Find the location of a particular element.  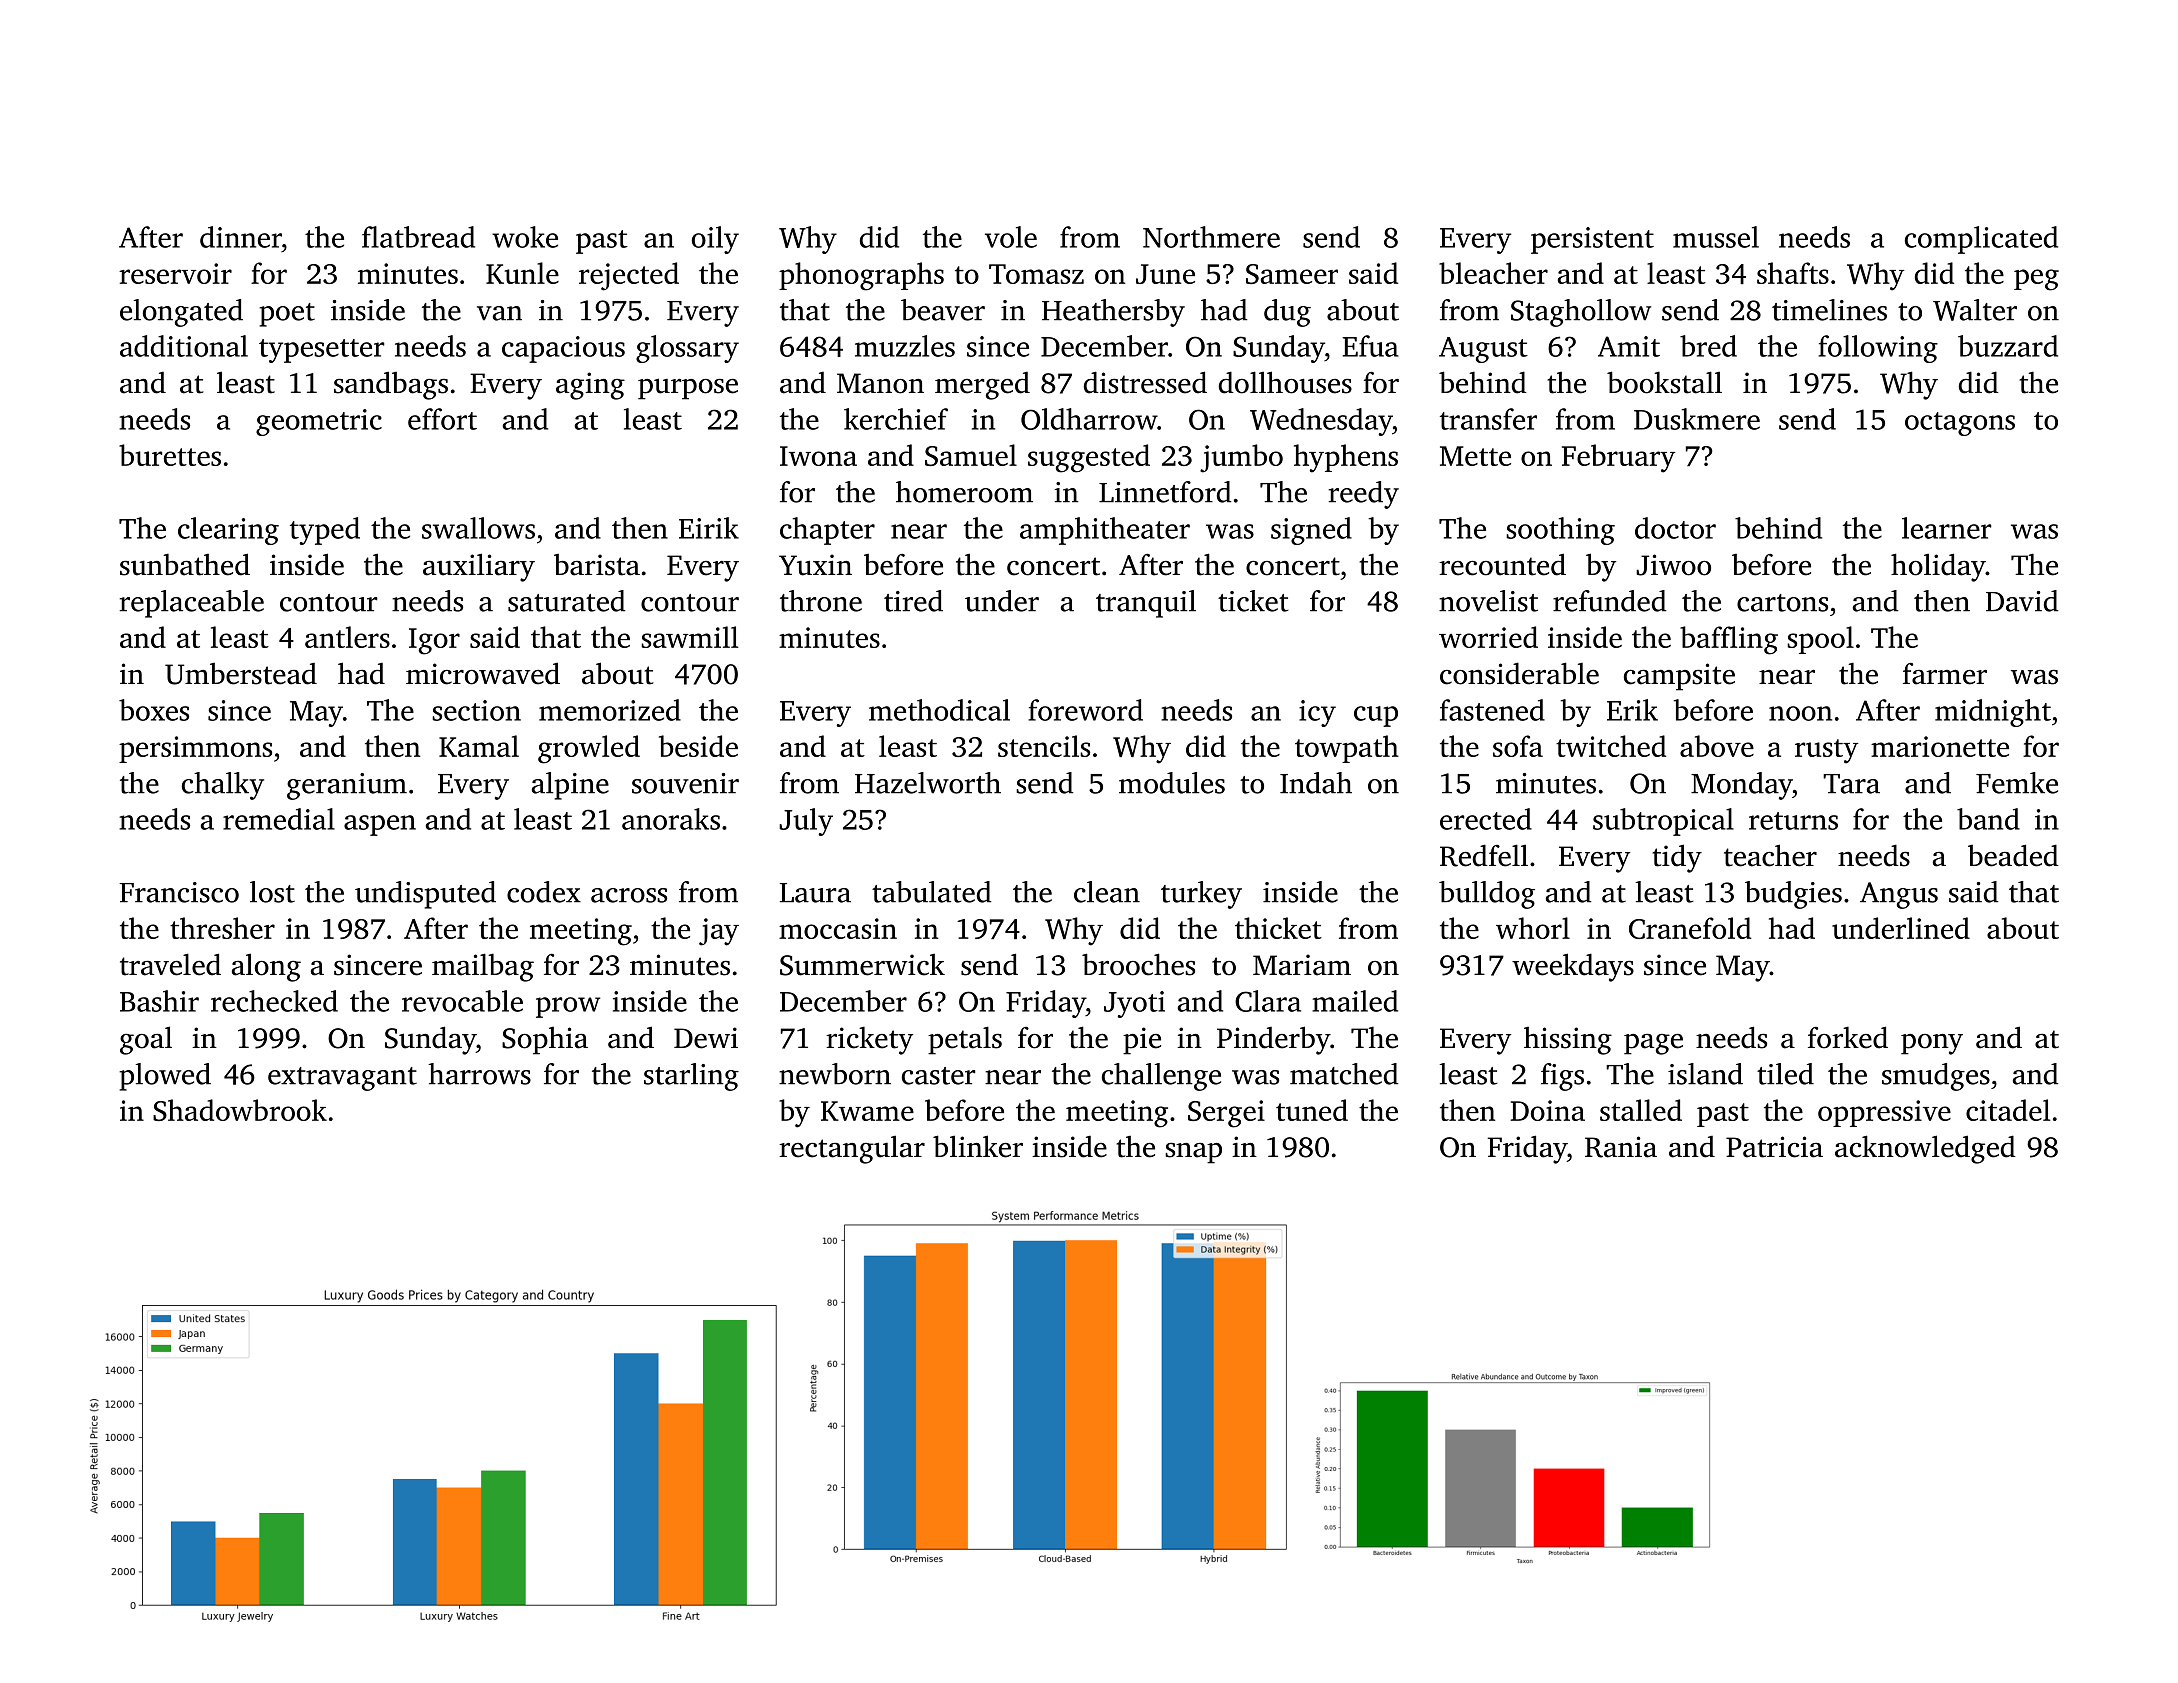

lost is located at coordinates (272, 892).
